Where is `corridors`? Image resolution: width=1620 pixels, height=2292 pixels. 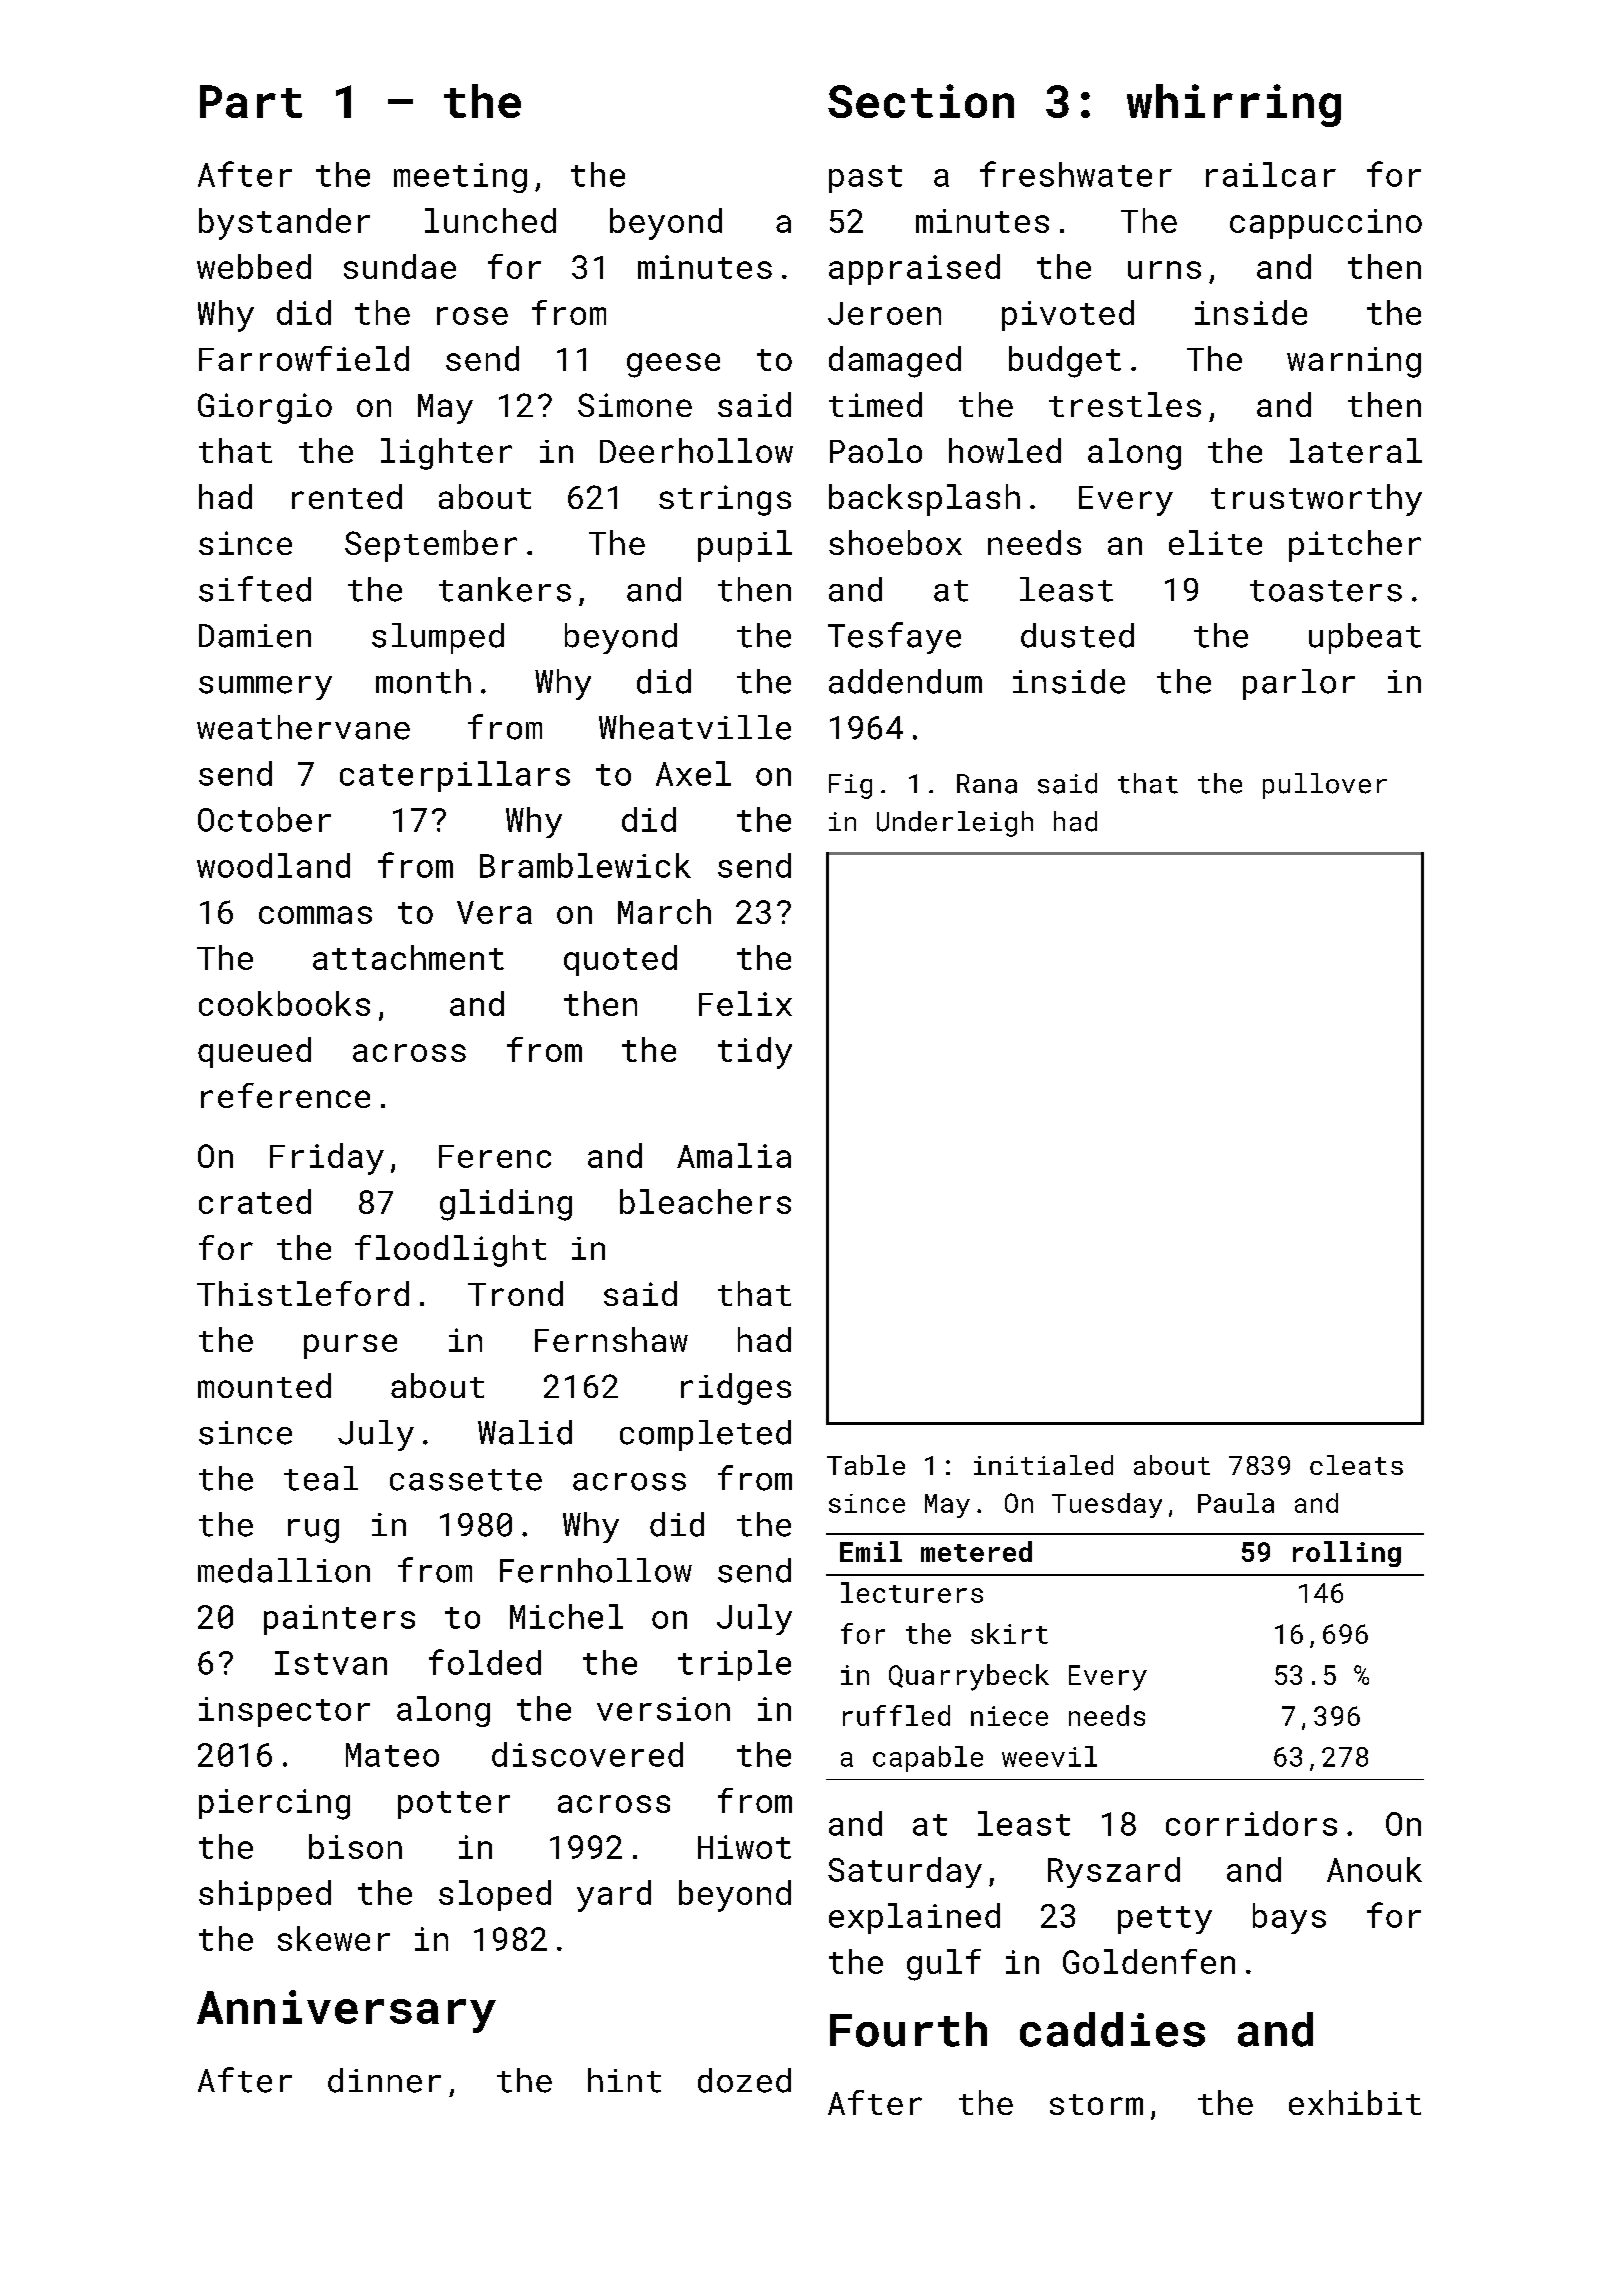 corridors is located at coordinates (1251, 1823).
